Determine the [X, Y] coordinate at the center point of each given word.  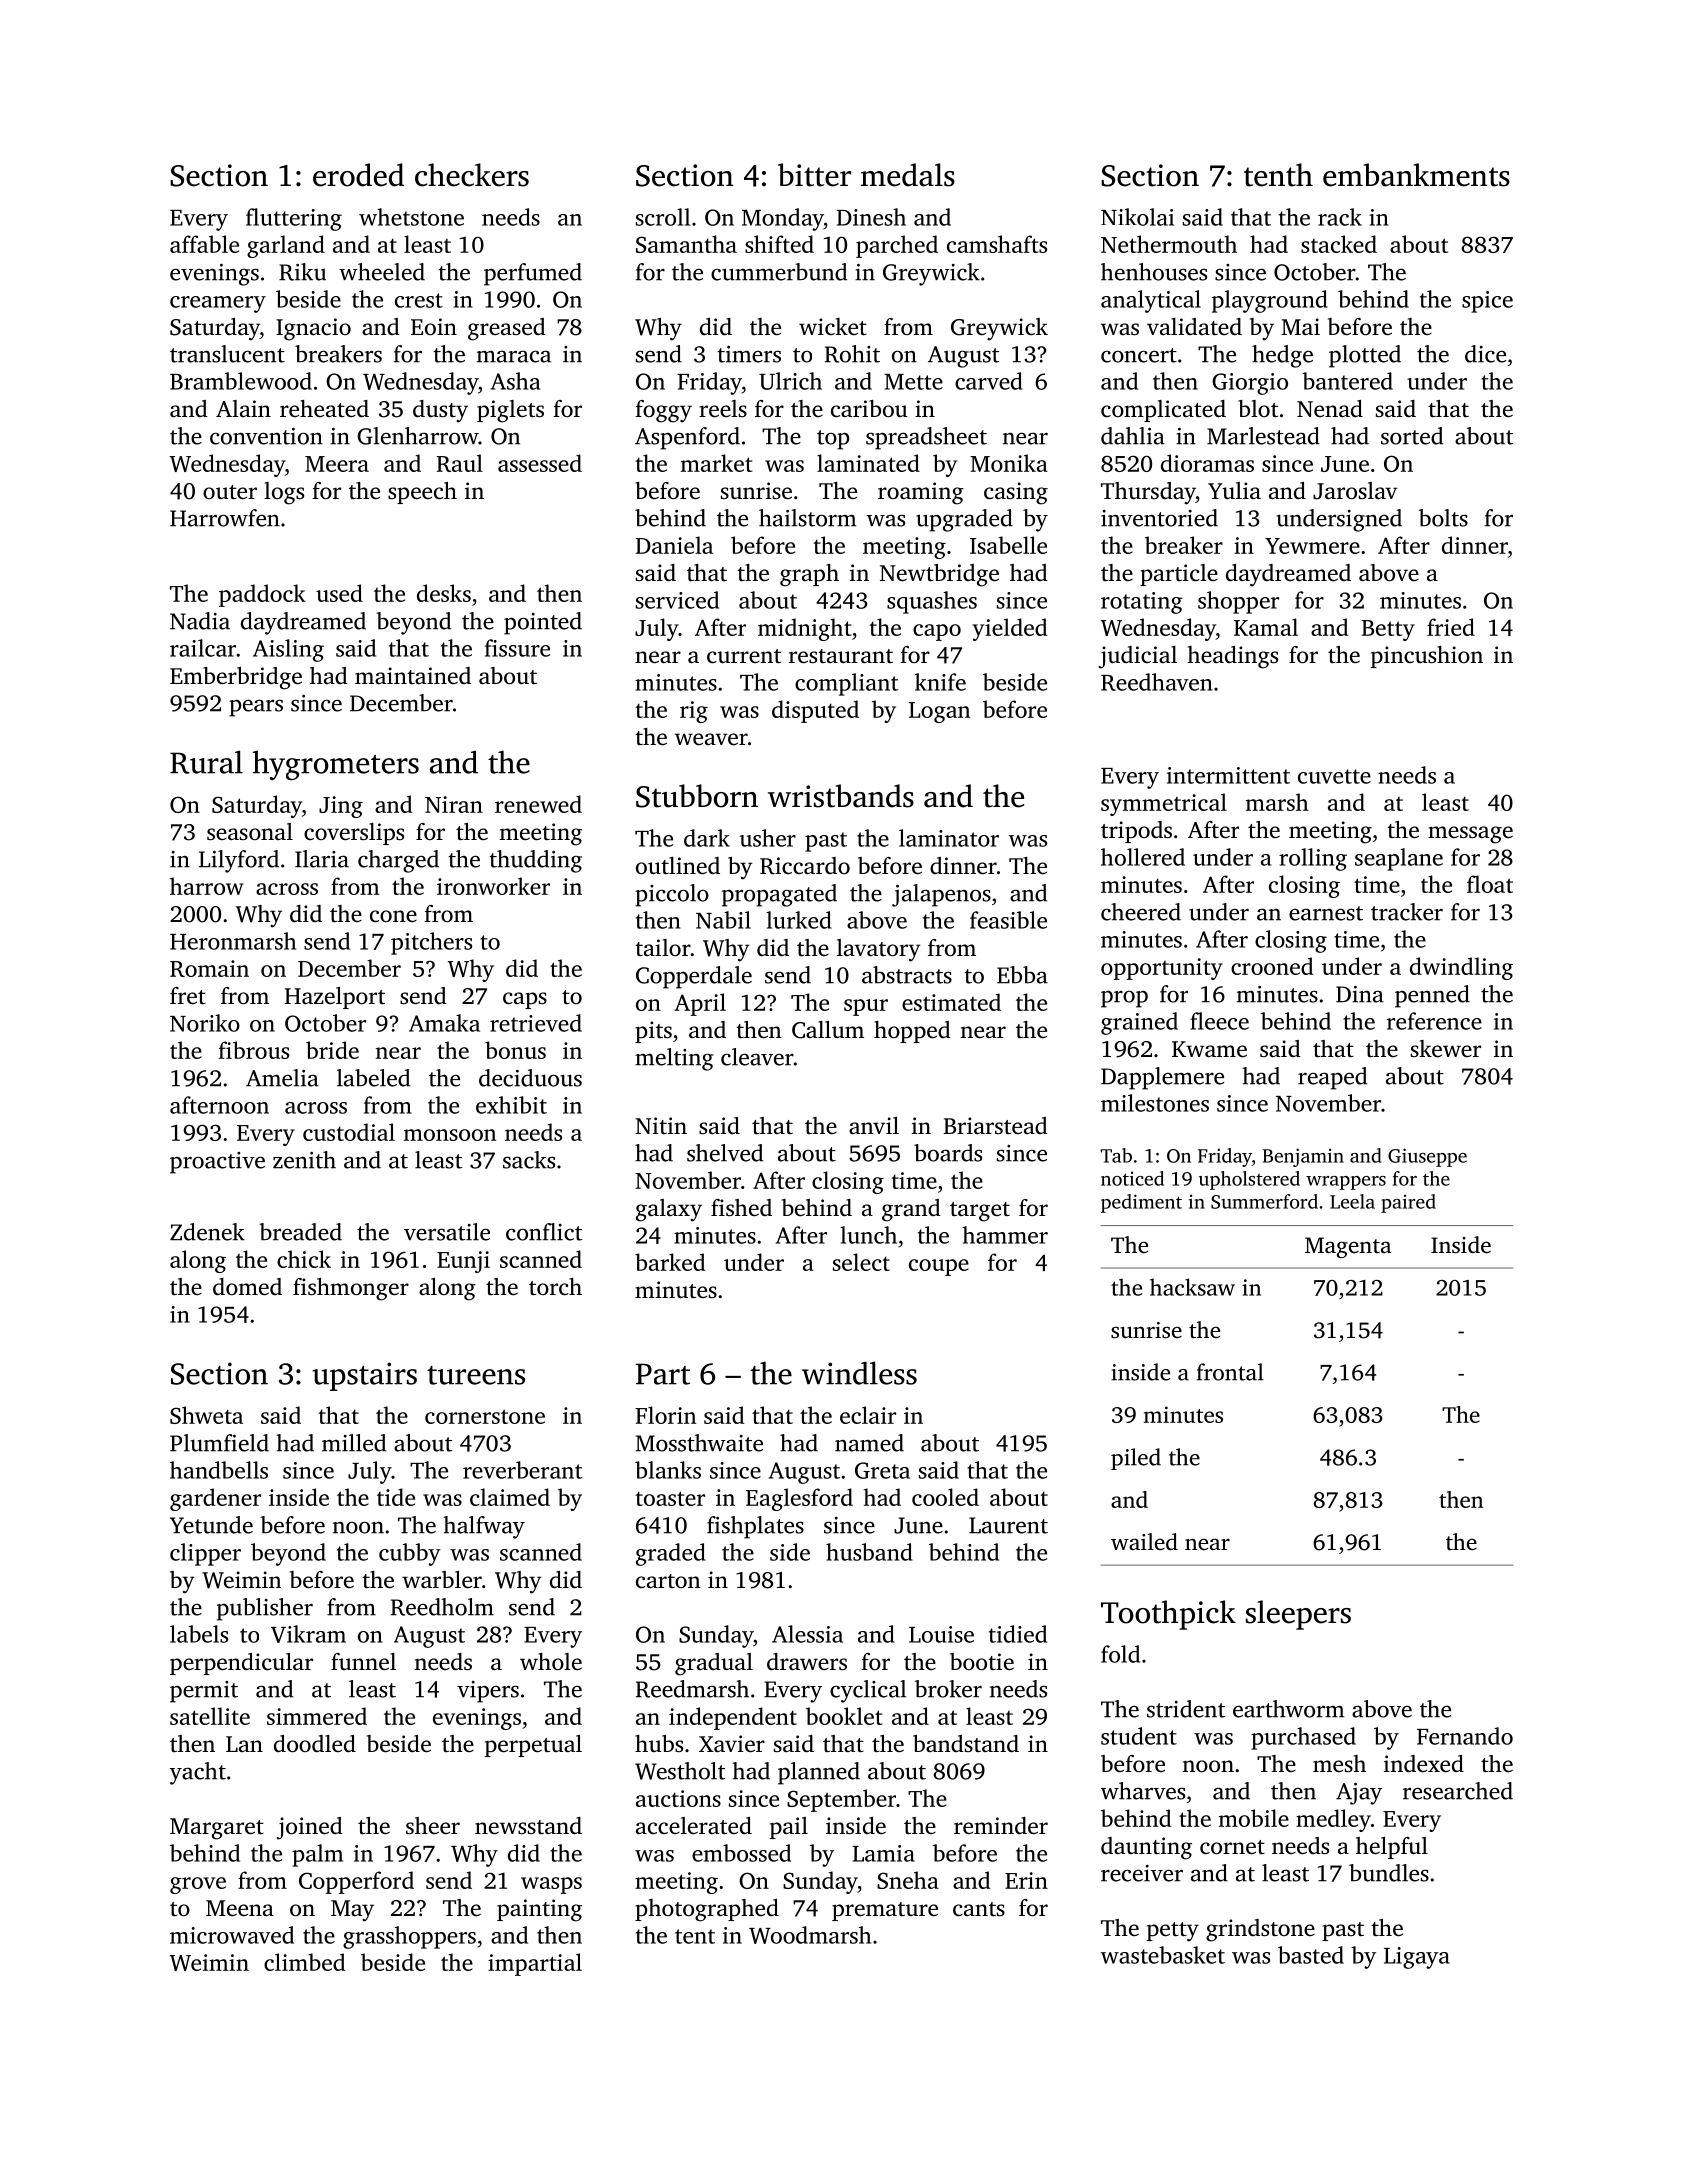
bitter [814, 175]
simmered [317, 1716]
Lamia [883, 1853]
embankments [1416, 175]
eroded [358, 175]
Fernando [1465, 1736]
